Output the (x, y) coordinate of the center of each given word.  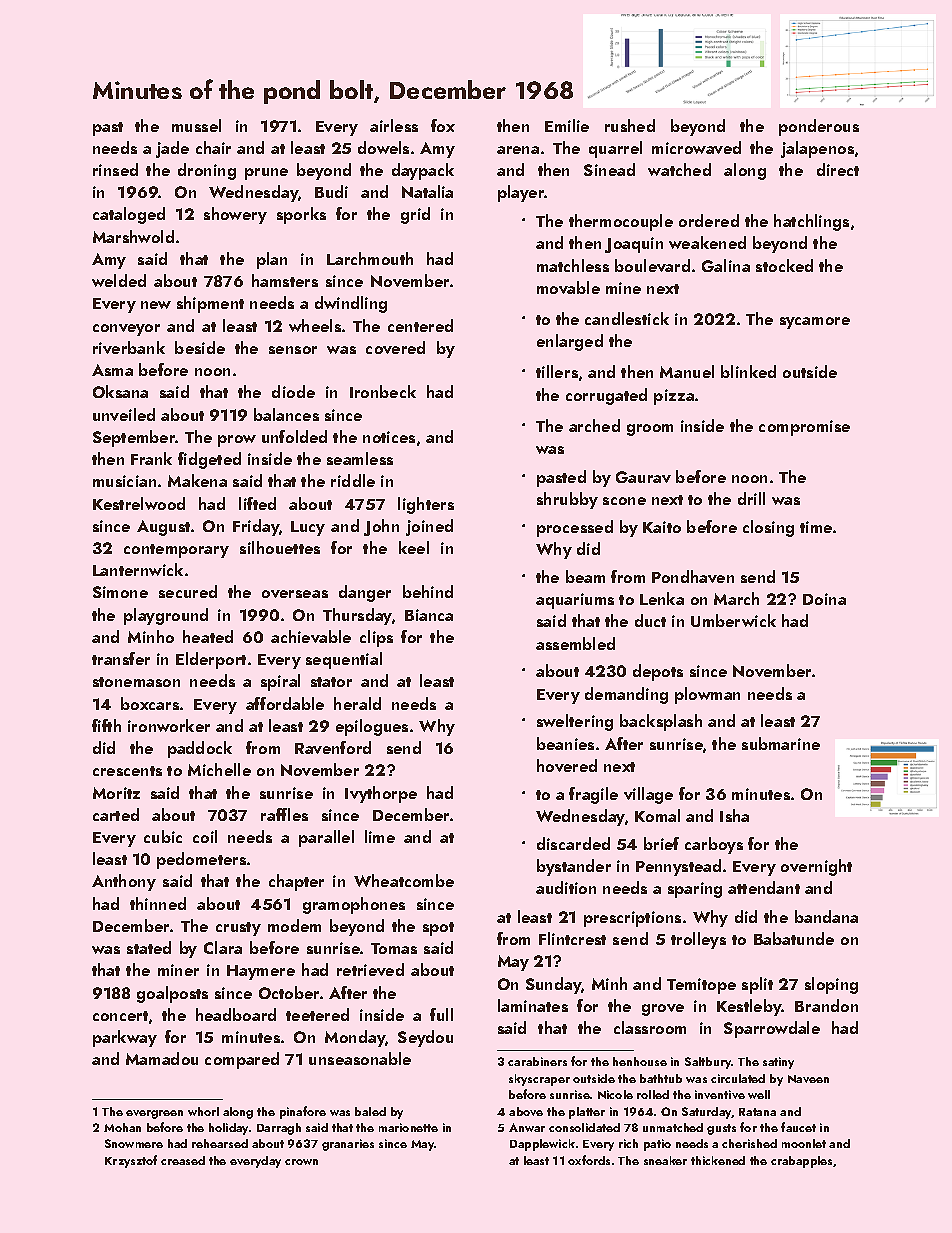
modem (294, 925)
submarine (781, 743)
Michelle (219, 769)
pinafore (303, 1112)
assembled (575, 643)
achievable (311, 636)
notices (389, 437)
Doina (824, 599)
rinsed (115, 169)
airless (394, 125)
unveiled (124, 414)
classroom (650, 1027)
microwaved (696, 147)
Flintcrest (572, 938)
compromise (804, 428)
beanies (565, 743)
